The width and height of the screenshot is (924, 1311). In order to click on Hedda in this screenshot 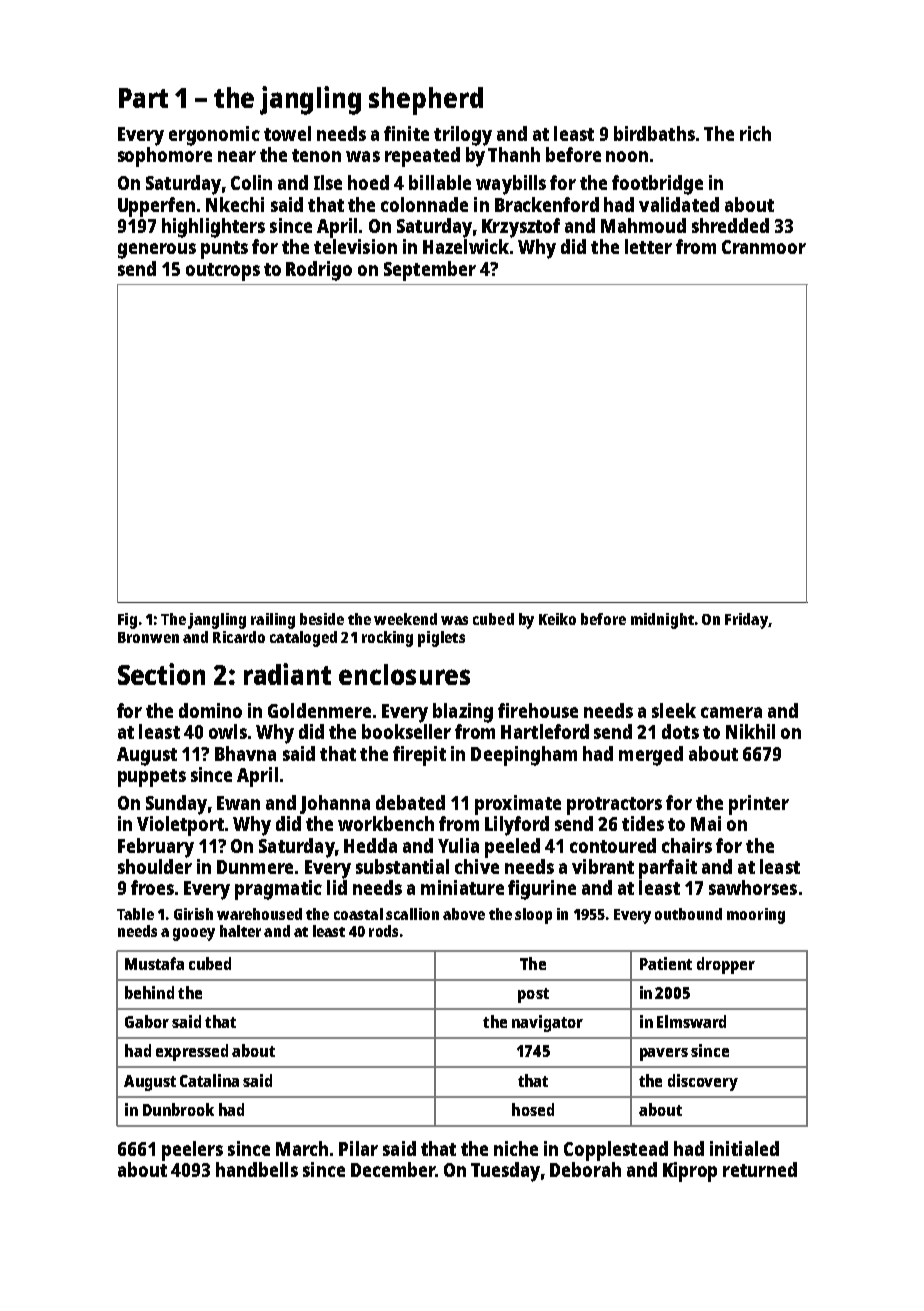, I will do `click(370, 845)`.
